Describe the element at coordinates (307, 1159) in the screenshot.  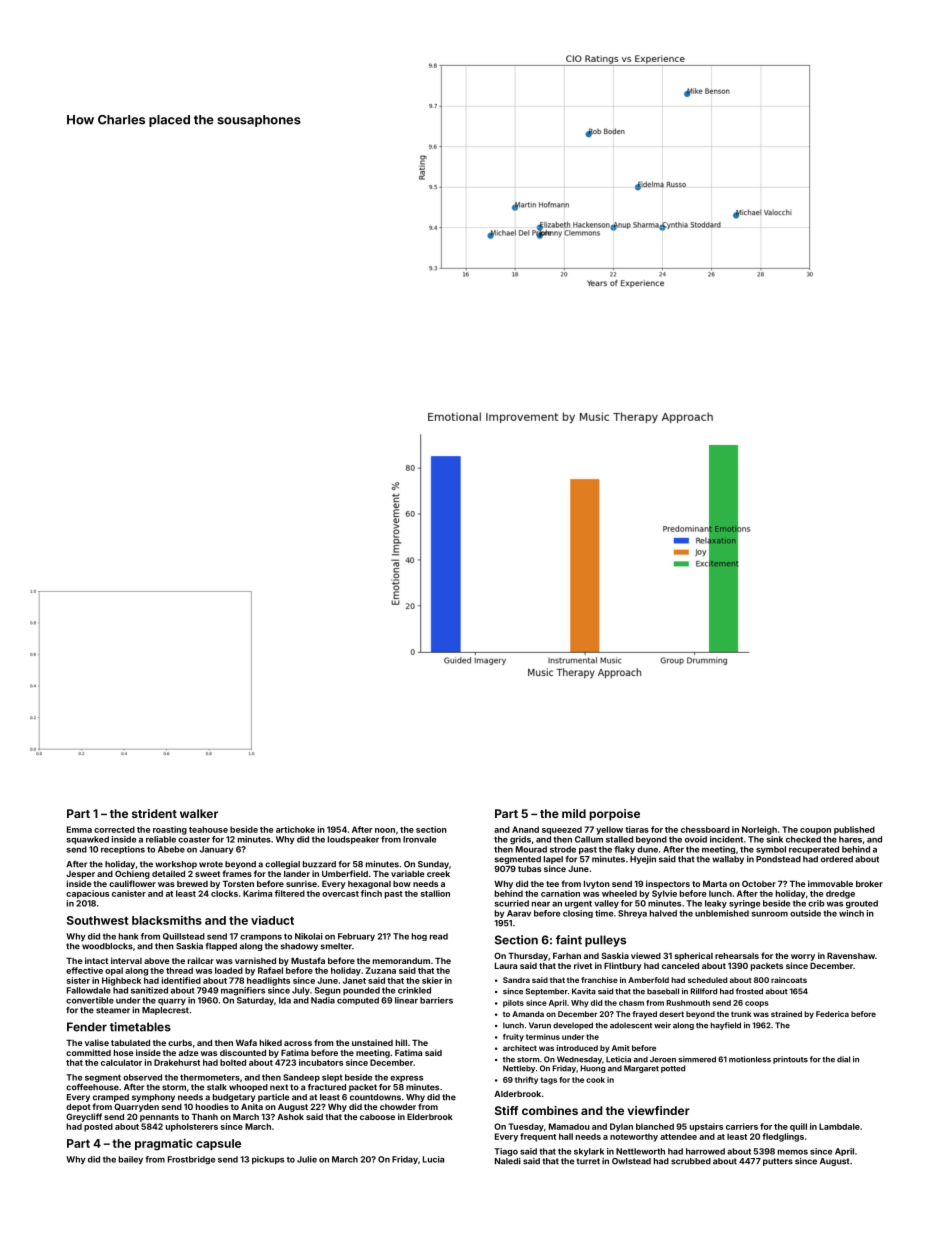
I see `Julie` at that location.
